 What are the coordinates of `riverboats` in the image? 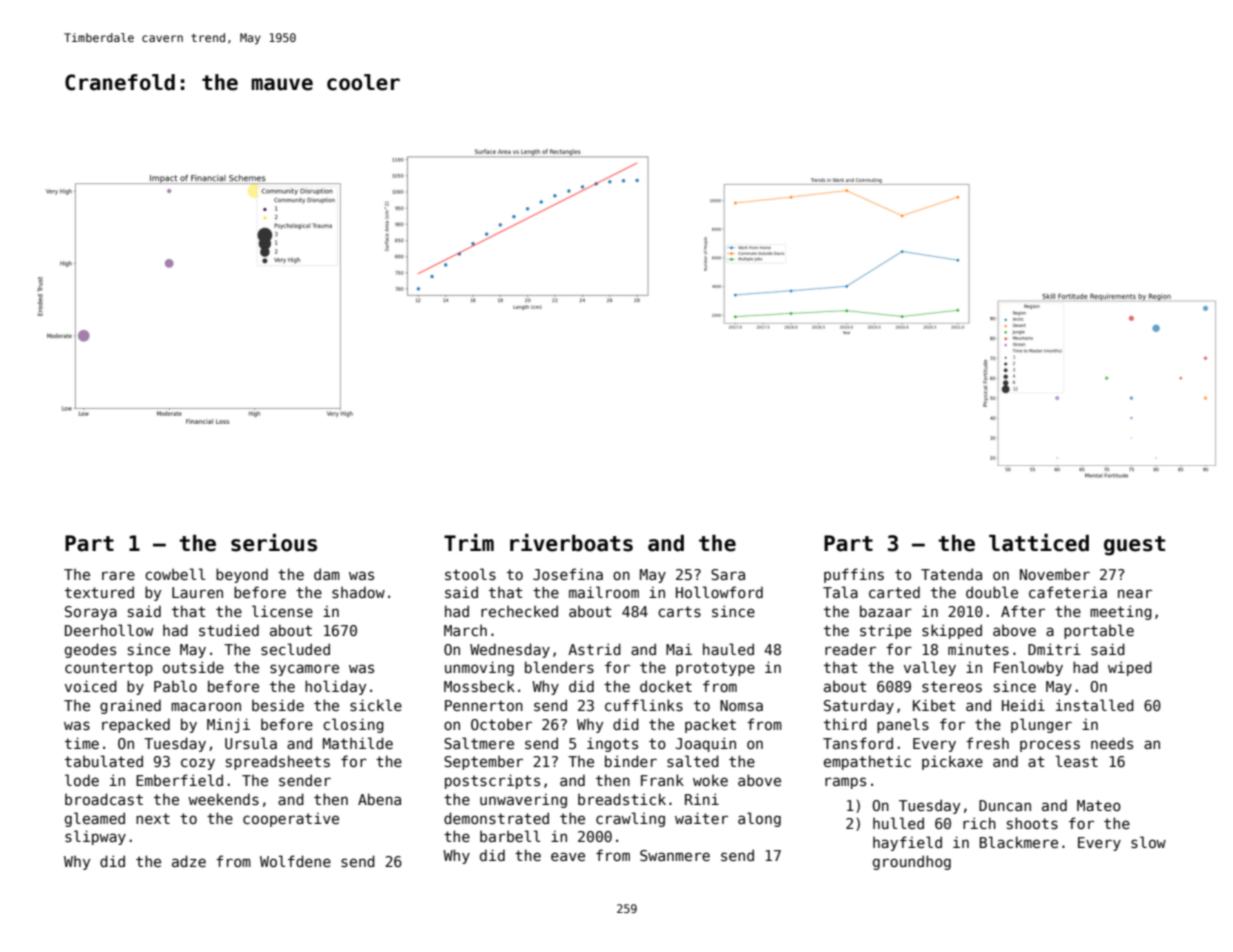 It's located at (571, 543).
